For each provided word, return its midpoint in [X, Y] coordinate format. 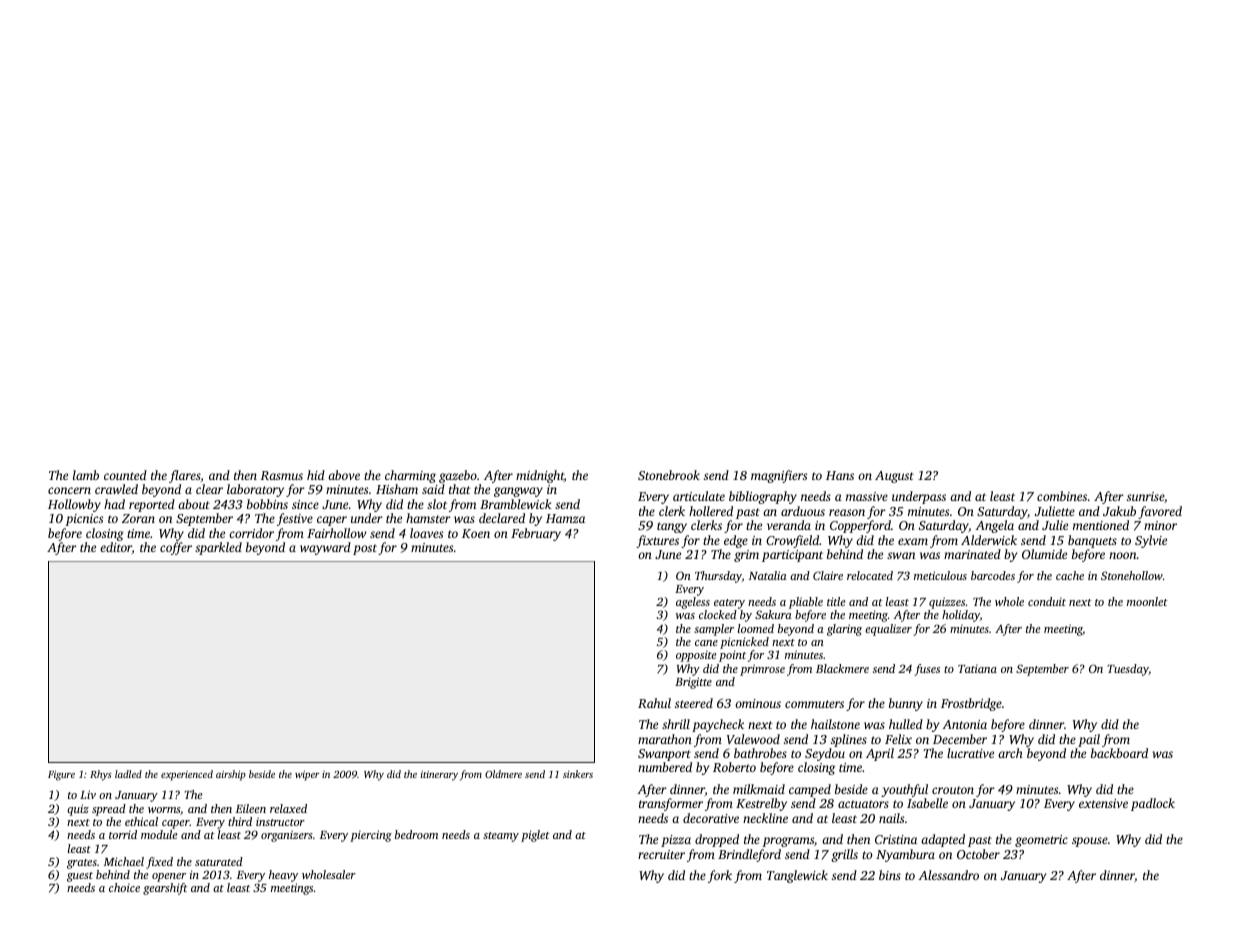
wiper [307, 776]
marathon [665, 739]
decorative [711, 818]
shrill [676, 724]
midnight [540, 476]
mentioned [1101, 525]
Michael [124, 861]
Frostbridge [971, 704]
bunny [906, 704]
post [365, 549]
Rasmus [282, 475]
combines [1062, 496]
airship [231, 775]
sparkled [218, 548]
